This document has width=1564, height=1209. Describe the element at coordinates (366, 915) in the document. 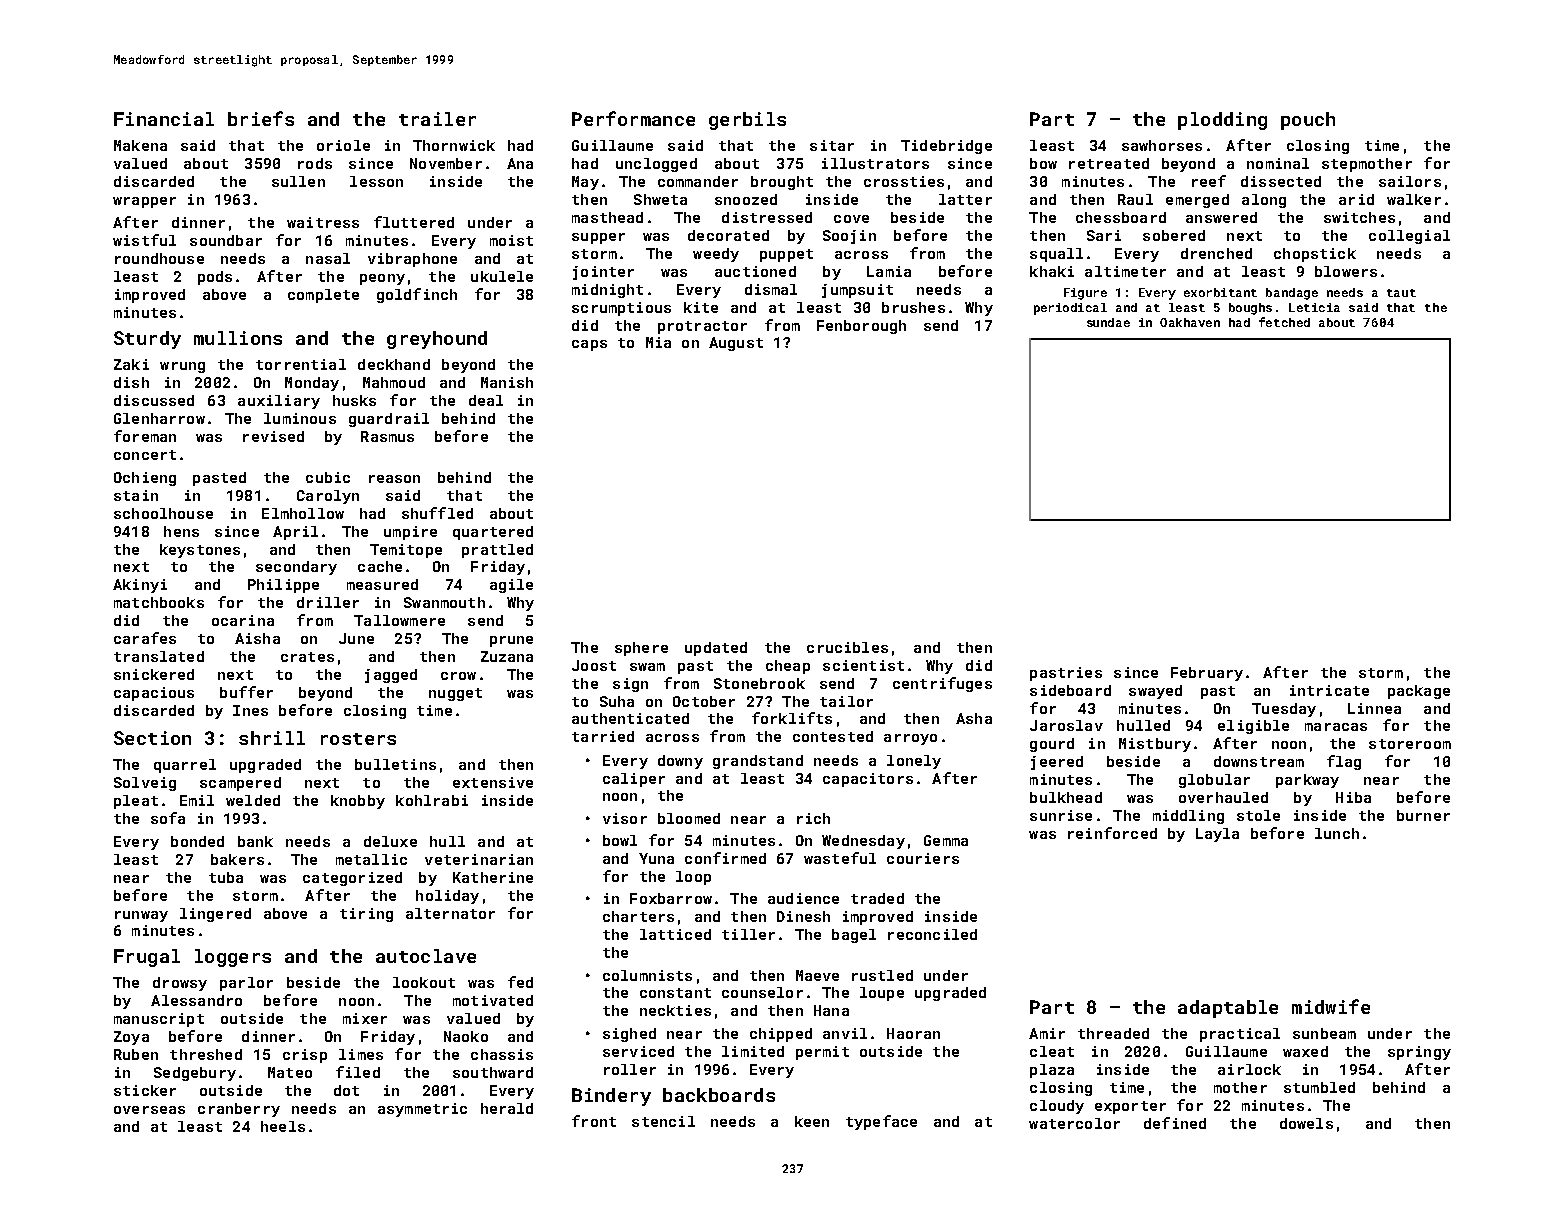

I see `tiring` at that location.
